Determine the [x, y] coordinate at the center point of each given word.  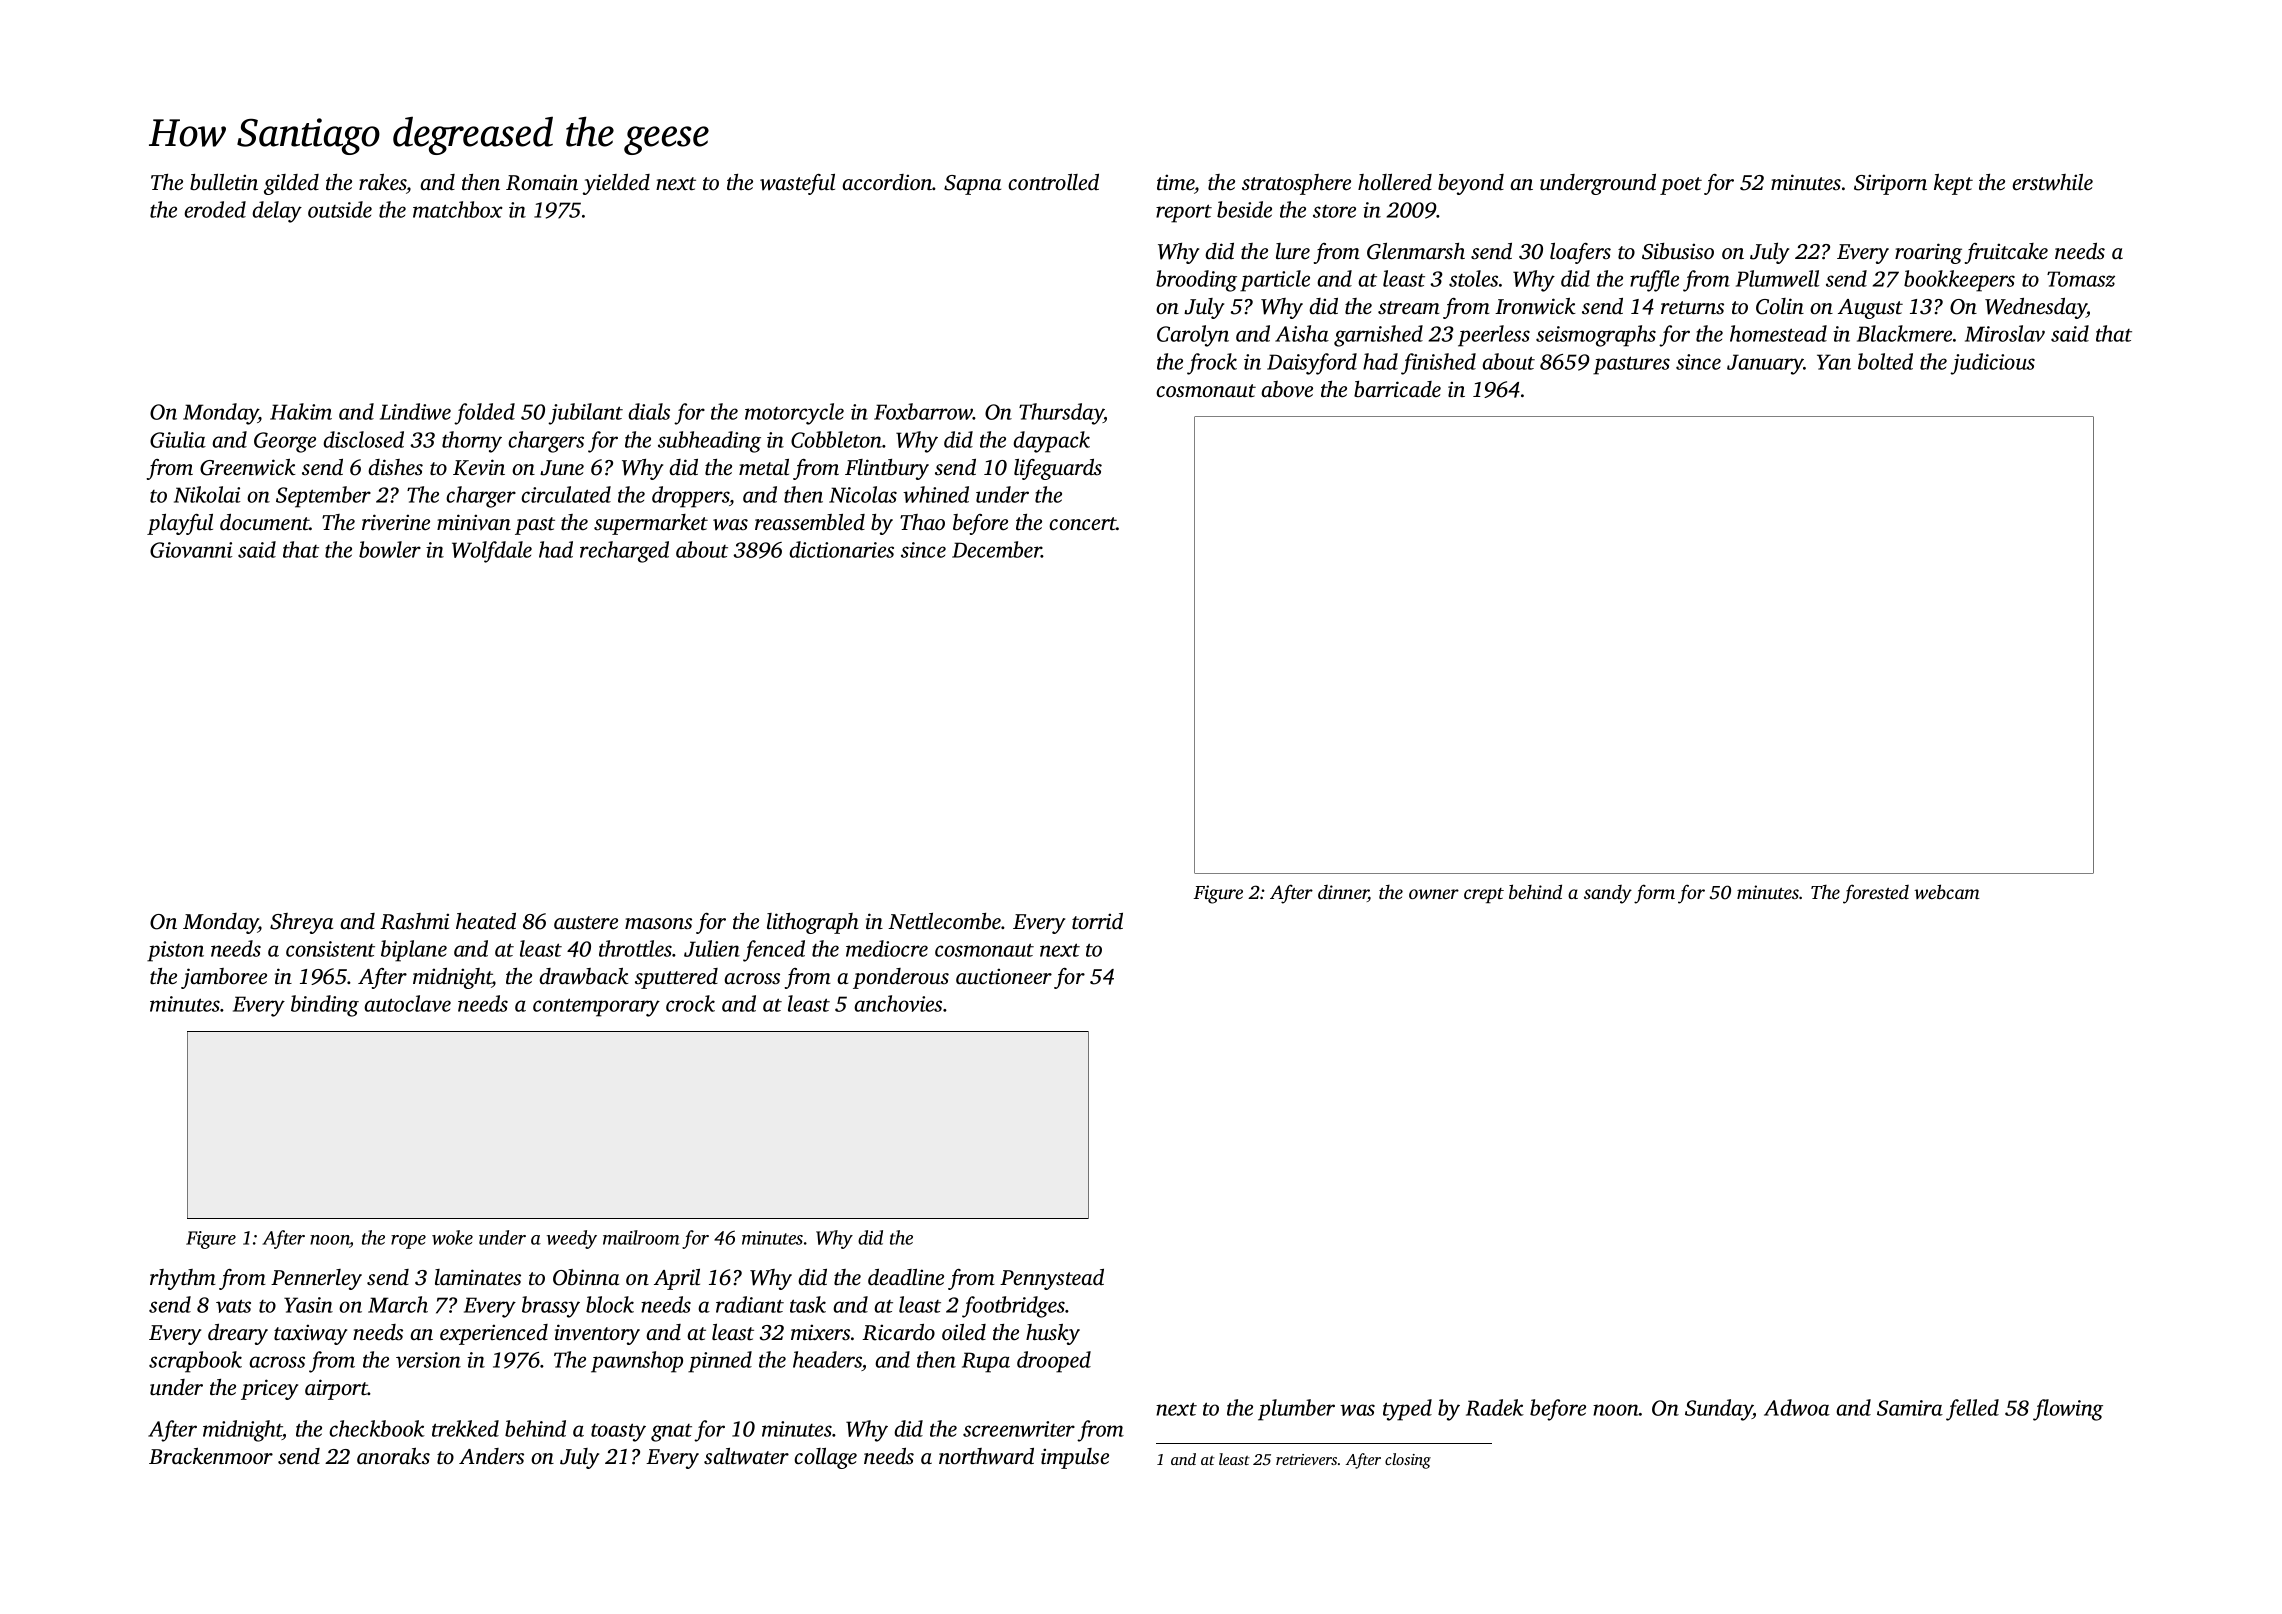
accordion [887, 182]
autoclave [407, 1003]
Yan [1834, 362]
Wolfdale [492, 552]
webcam [1947, 891]
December [997, 549]
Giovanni [191, 550]
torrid [1097, 921]
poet [1681, 186]
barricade [1397, 389]
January [1765, 364]
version [428, 1360]
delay [277, 212]
